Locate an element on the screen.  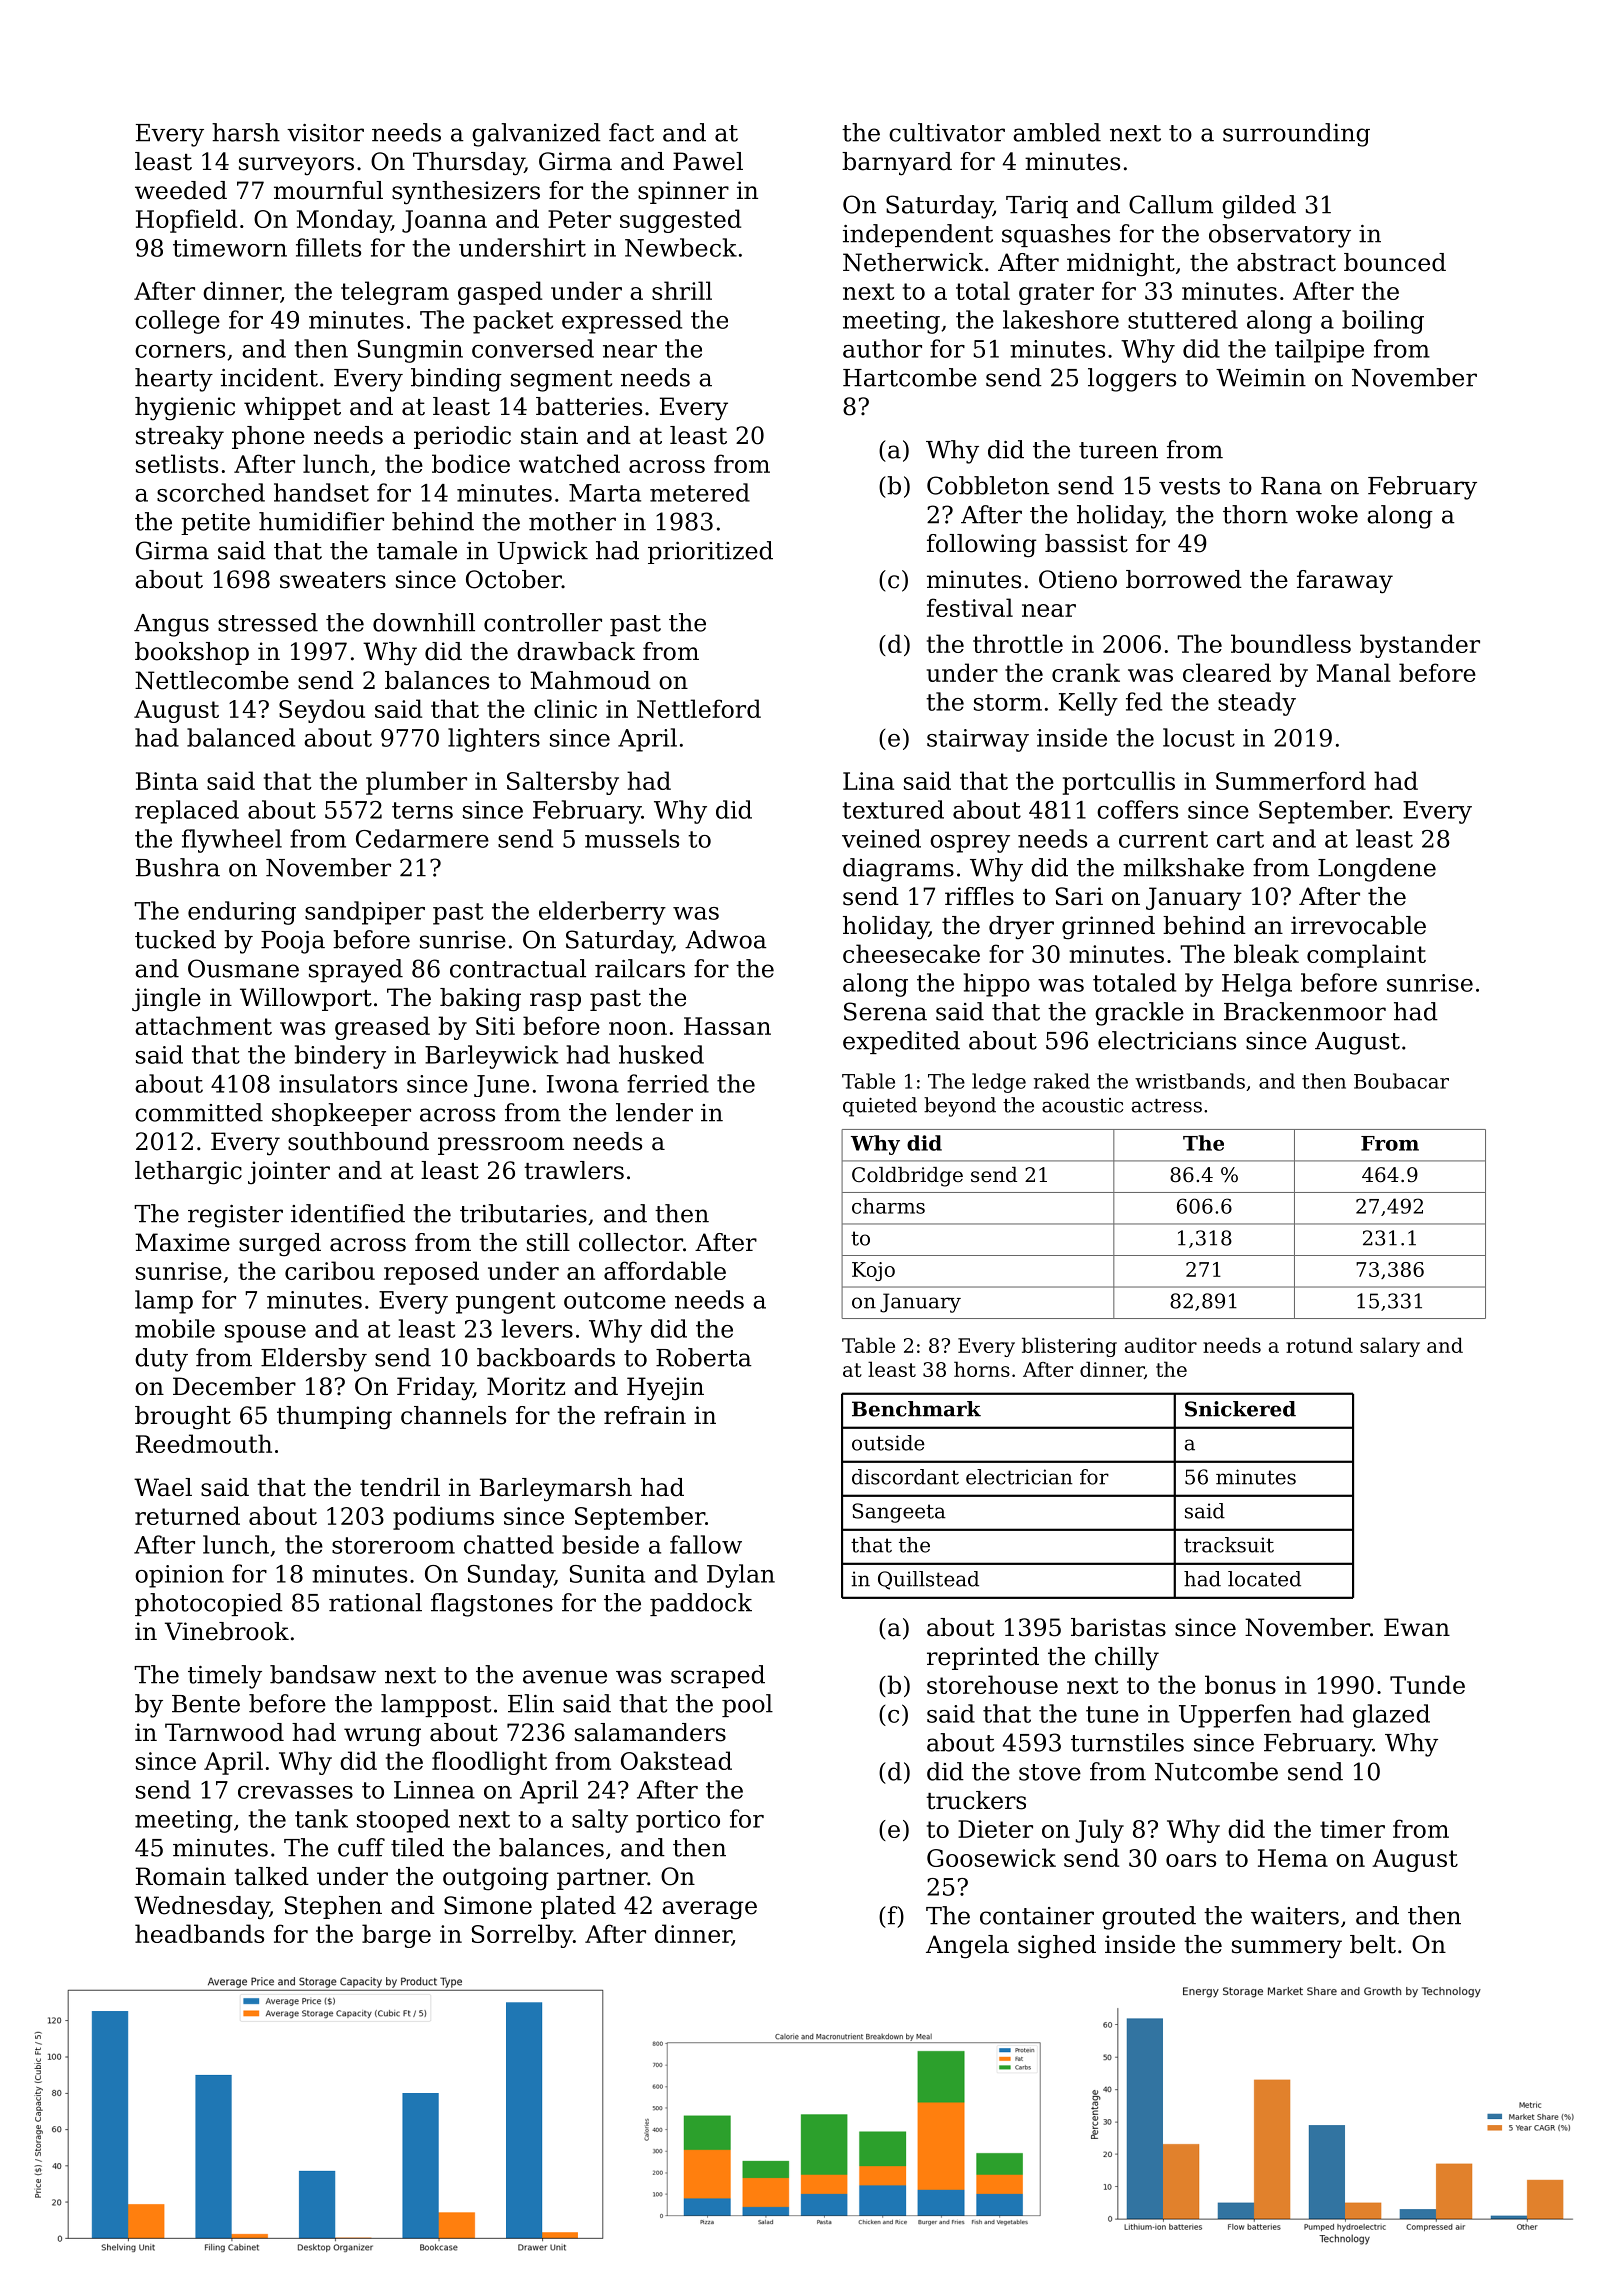
Lina is located at coordinates (868, 781).
